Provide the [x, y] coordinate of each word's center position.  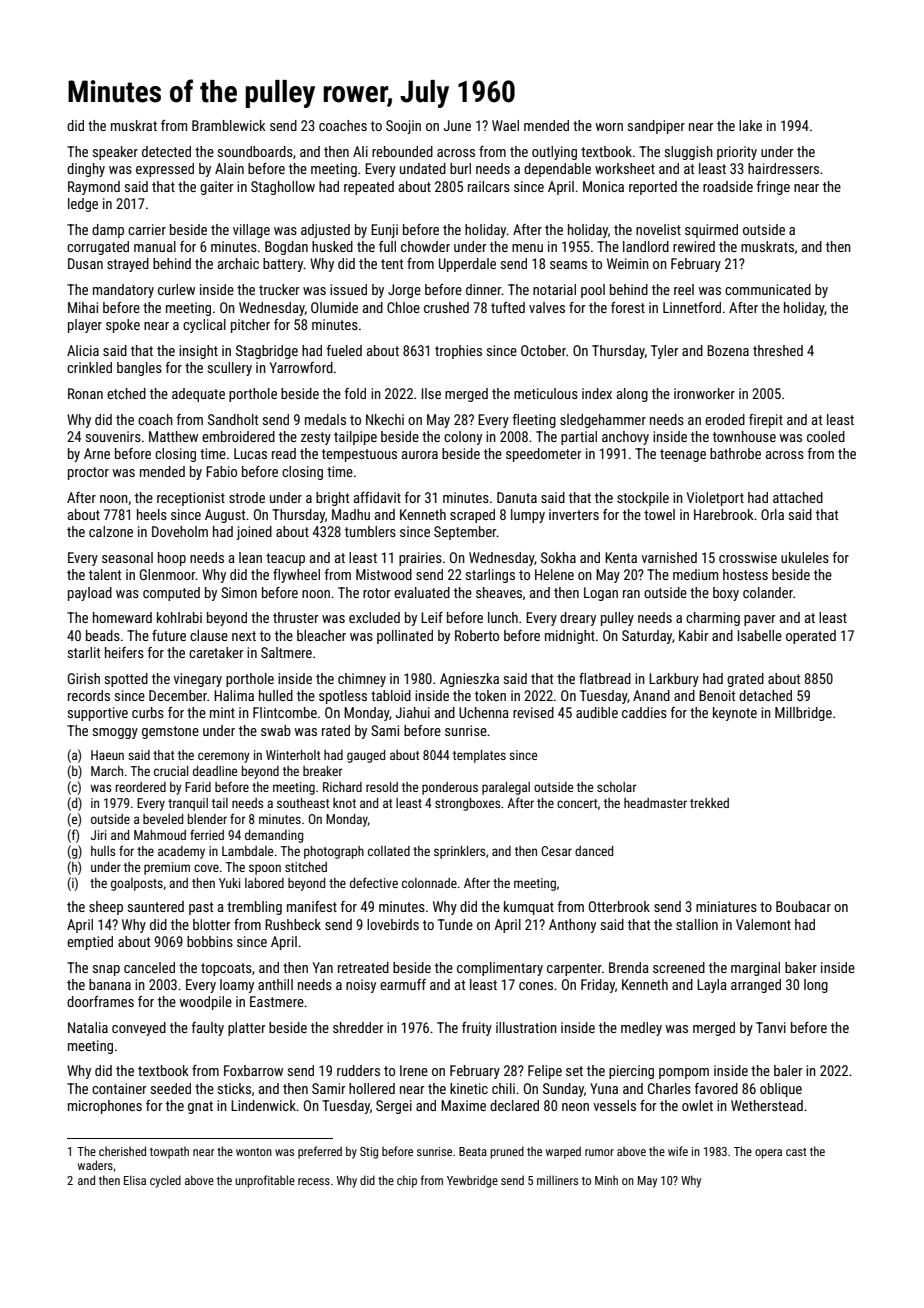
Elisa [135, 1180]
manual [155, 246]
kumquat [529, 908]
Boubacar [803, 906]
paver [760, 620]
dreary [578, 619]
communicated [768, 289]
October [543, 350]
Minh [606, 1180]
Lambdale [247, 851]
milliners [557, 1180]
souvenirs [113, 436]
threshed [778, 350]
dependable [557, 170]
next [244, 636]
